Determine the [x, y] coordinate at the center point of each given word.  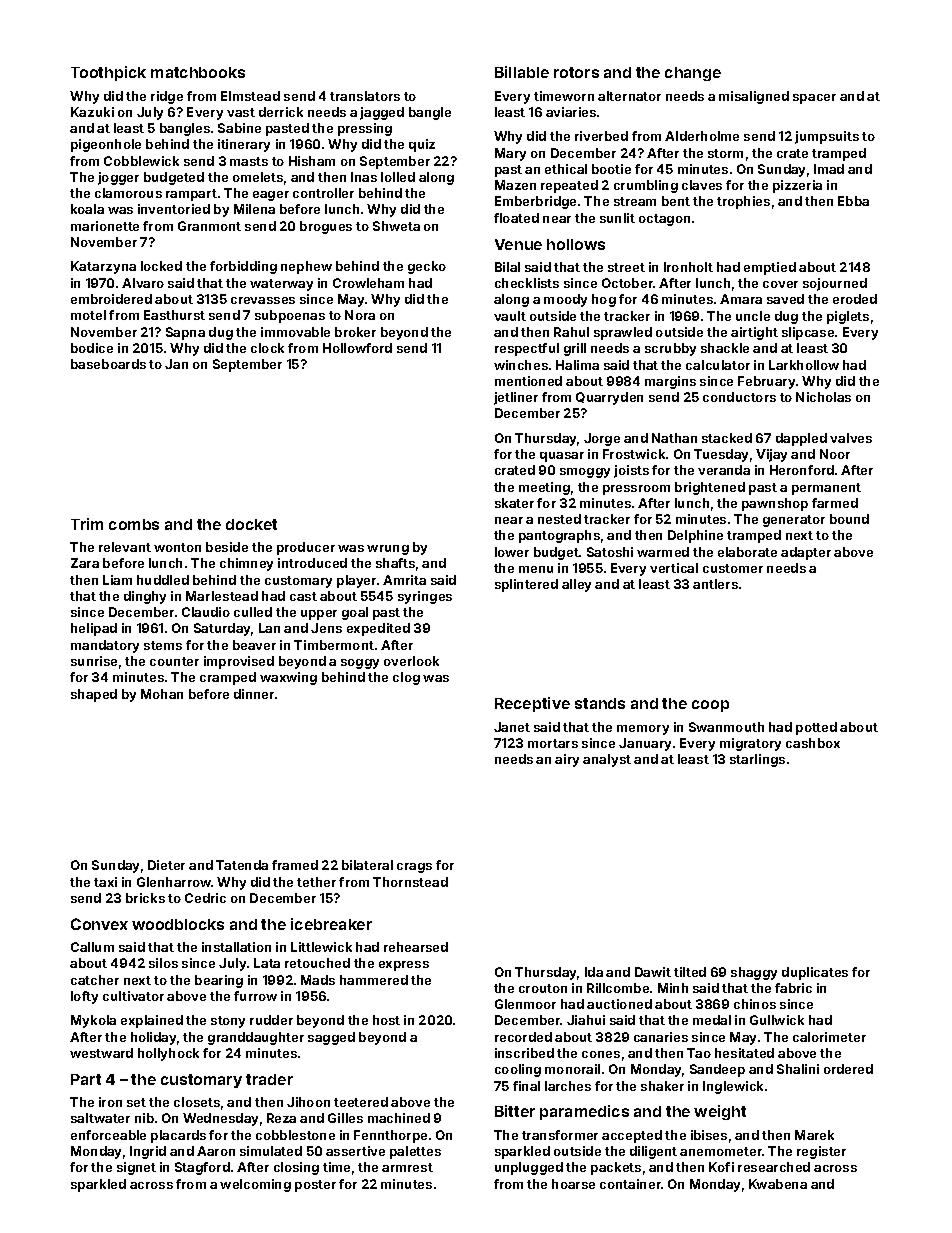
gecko [427, 267]
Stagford [202, 1168]
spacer [814, 99]
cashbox [813, 743]
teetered [361, 1102]
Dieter [166, 865]
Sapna [185, 333]
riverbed [601, 136]
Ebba [853, 201]
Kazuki [92, 112]
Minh [673, 988]
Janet [512, 727]
